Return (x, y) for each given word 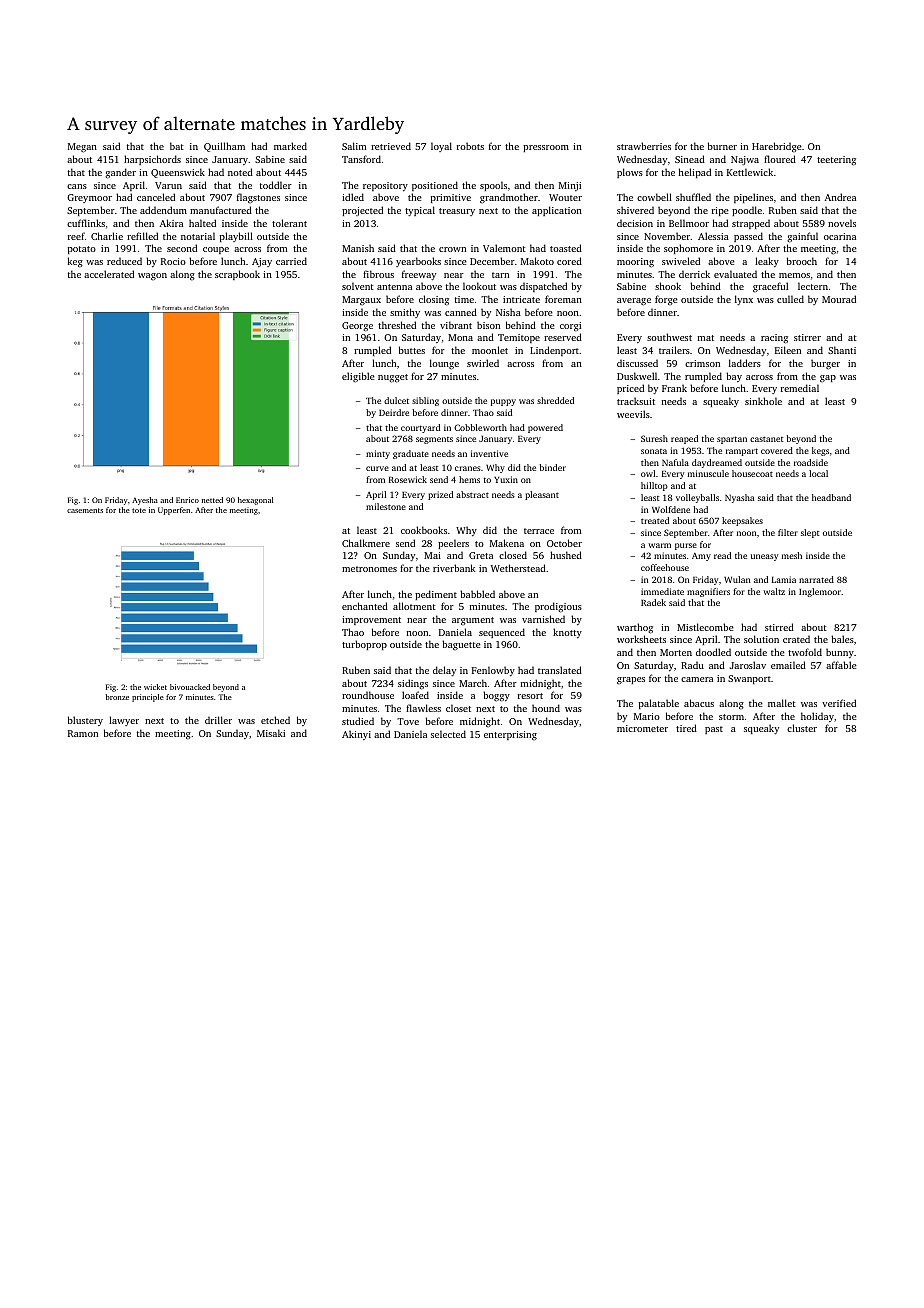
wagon (152, 277)
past (714, 730)
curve (377, 468)
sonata (654, 451)
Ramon (83, 733)
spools (493, 186)
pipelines (753, 198)
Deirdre (394, 412)
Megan (82, 148)
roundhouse (368, 695)
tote (139, 510)
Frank (674, 388)
